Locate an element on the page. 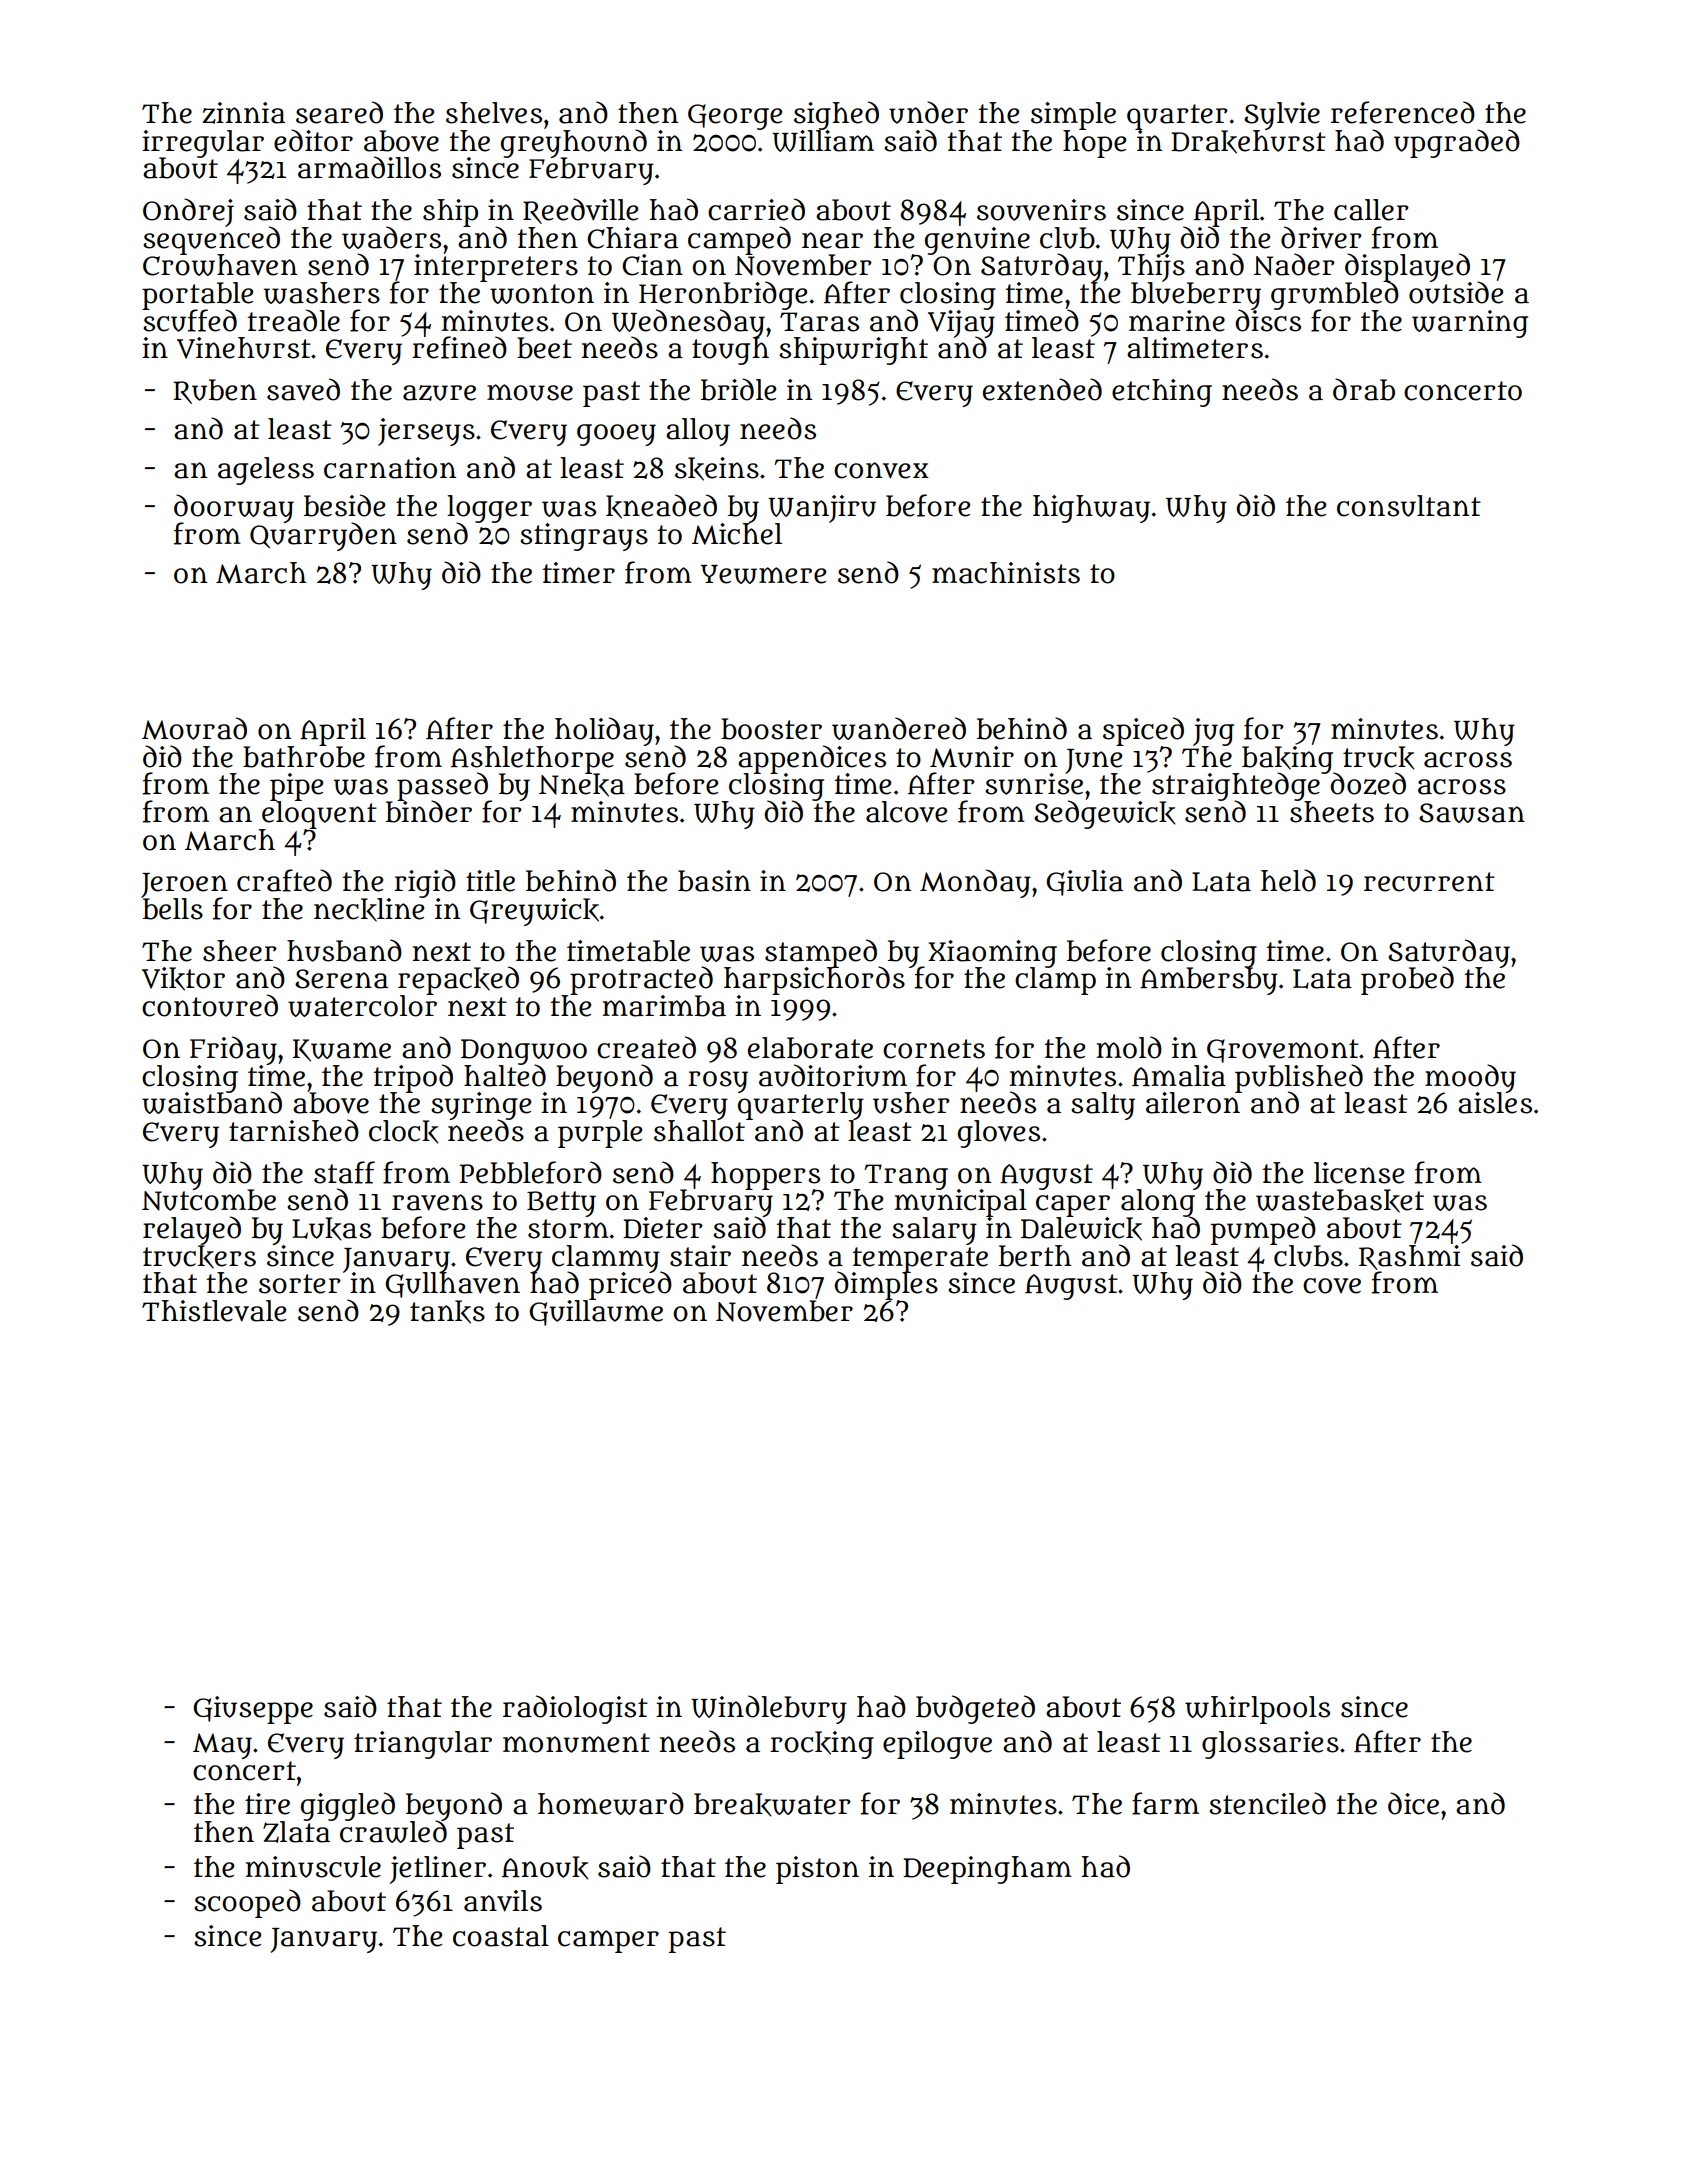 The image size is (1683, 2178). scooped is located at coordinates (247, 1903).
